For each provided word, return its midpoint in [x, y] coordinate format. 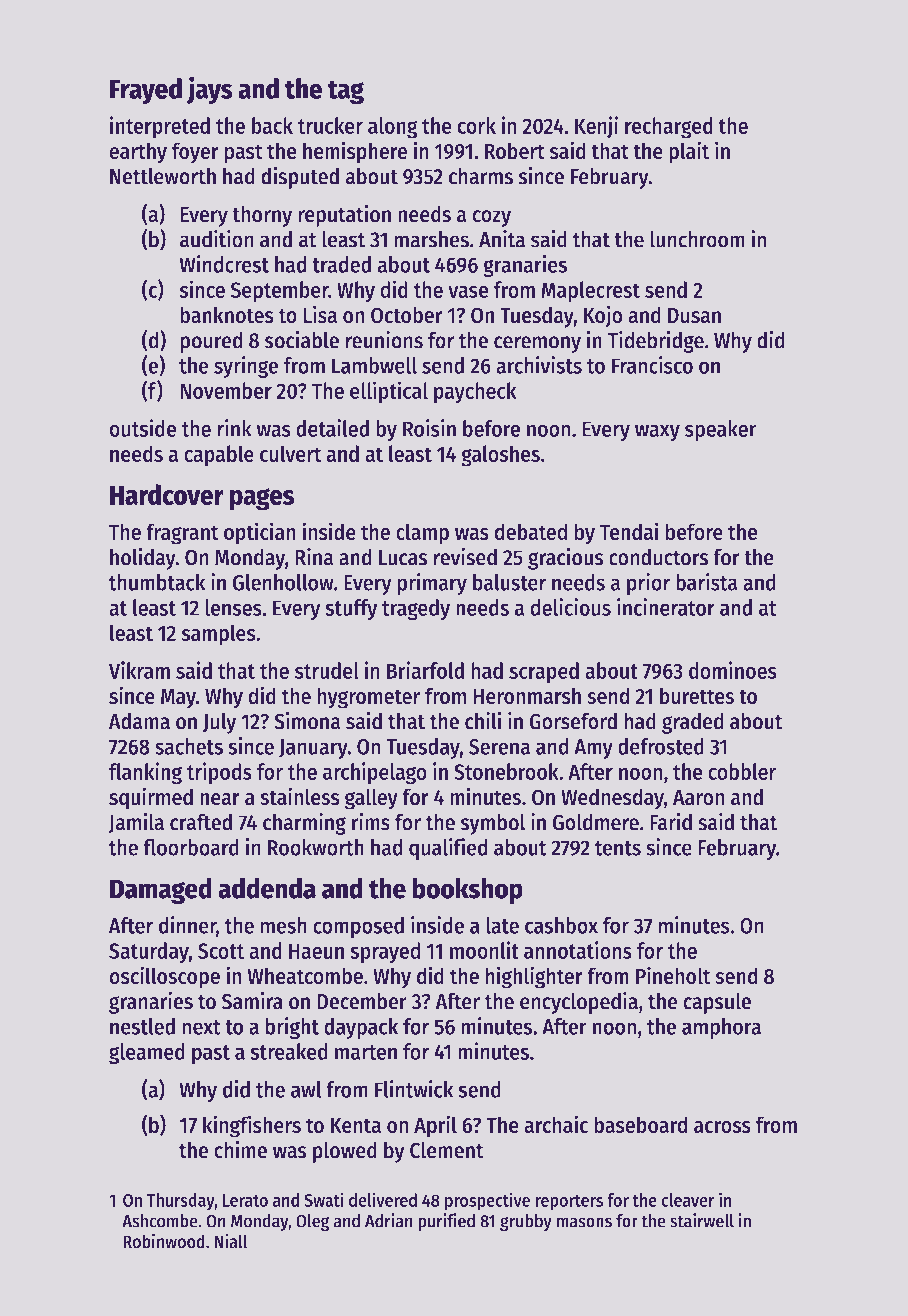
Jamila [136, 823]
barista [706, 582]
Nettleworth [163, 176]
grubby [526, 1223]
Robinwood [164, 1241]
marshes [431, 239]
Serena [499, 747]
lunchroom [697, 239]
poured [211, 342]
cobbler [742, 771]
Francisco [652, 365]
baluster [509, 582]
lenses [233, 607]
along [393, 128]
